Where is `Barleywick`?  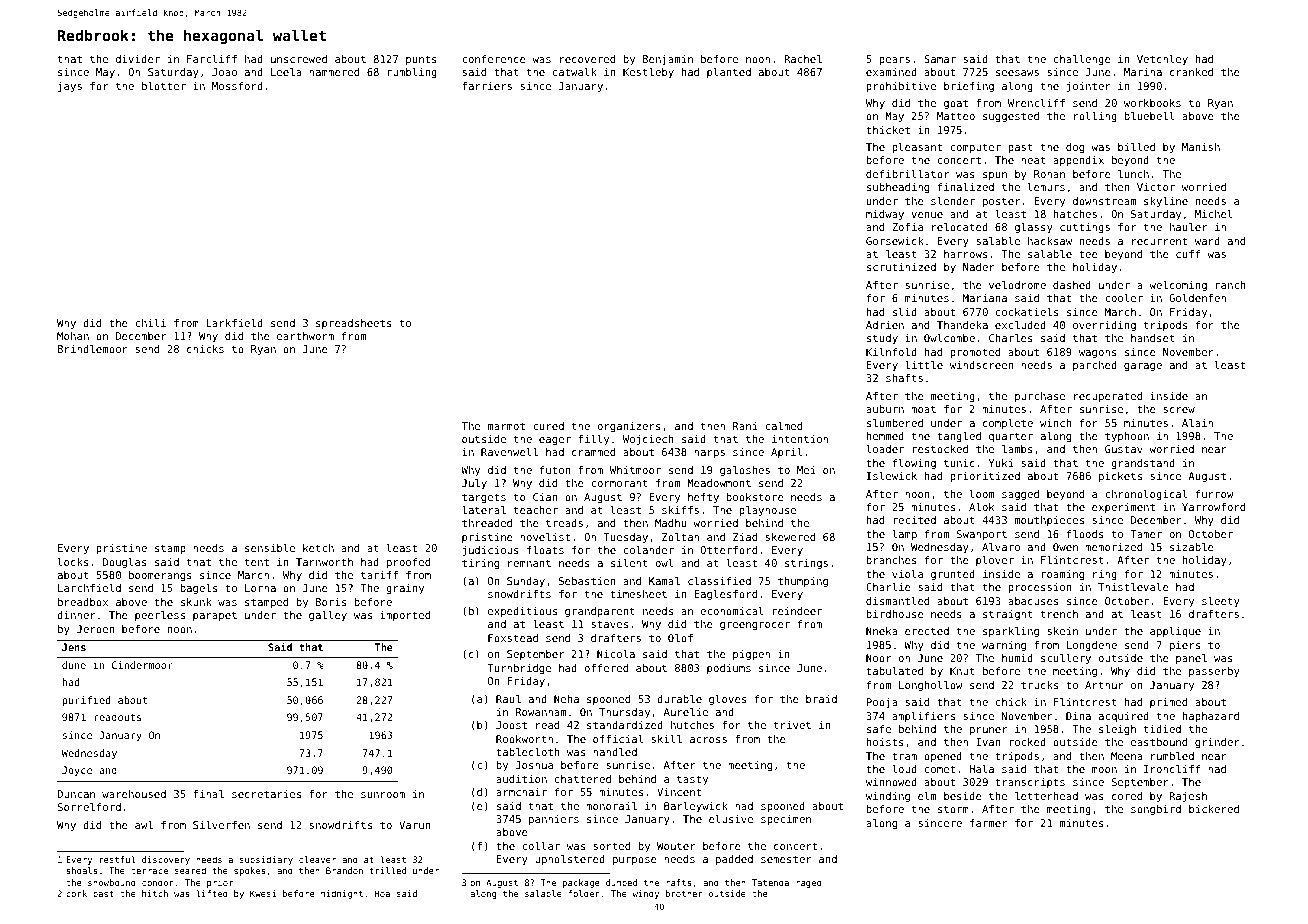
Barleywick is located at coordinates (696, 807).
